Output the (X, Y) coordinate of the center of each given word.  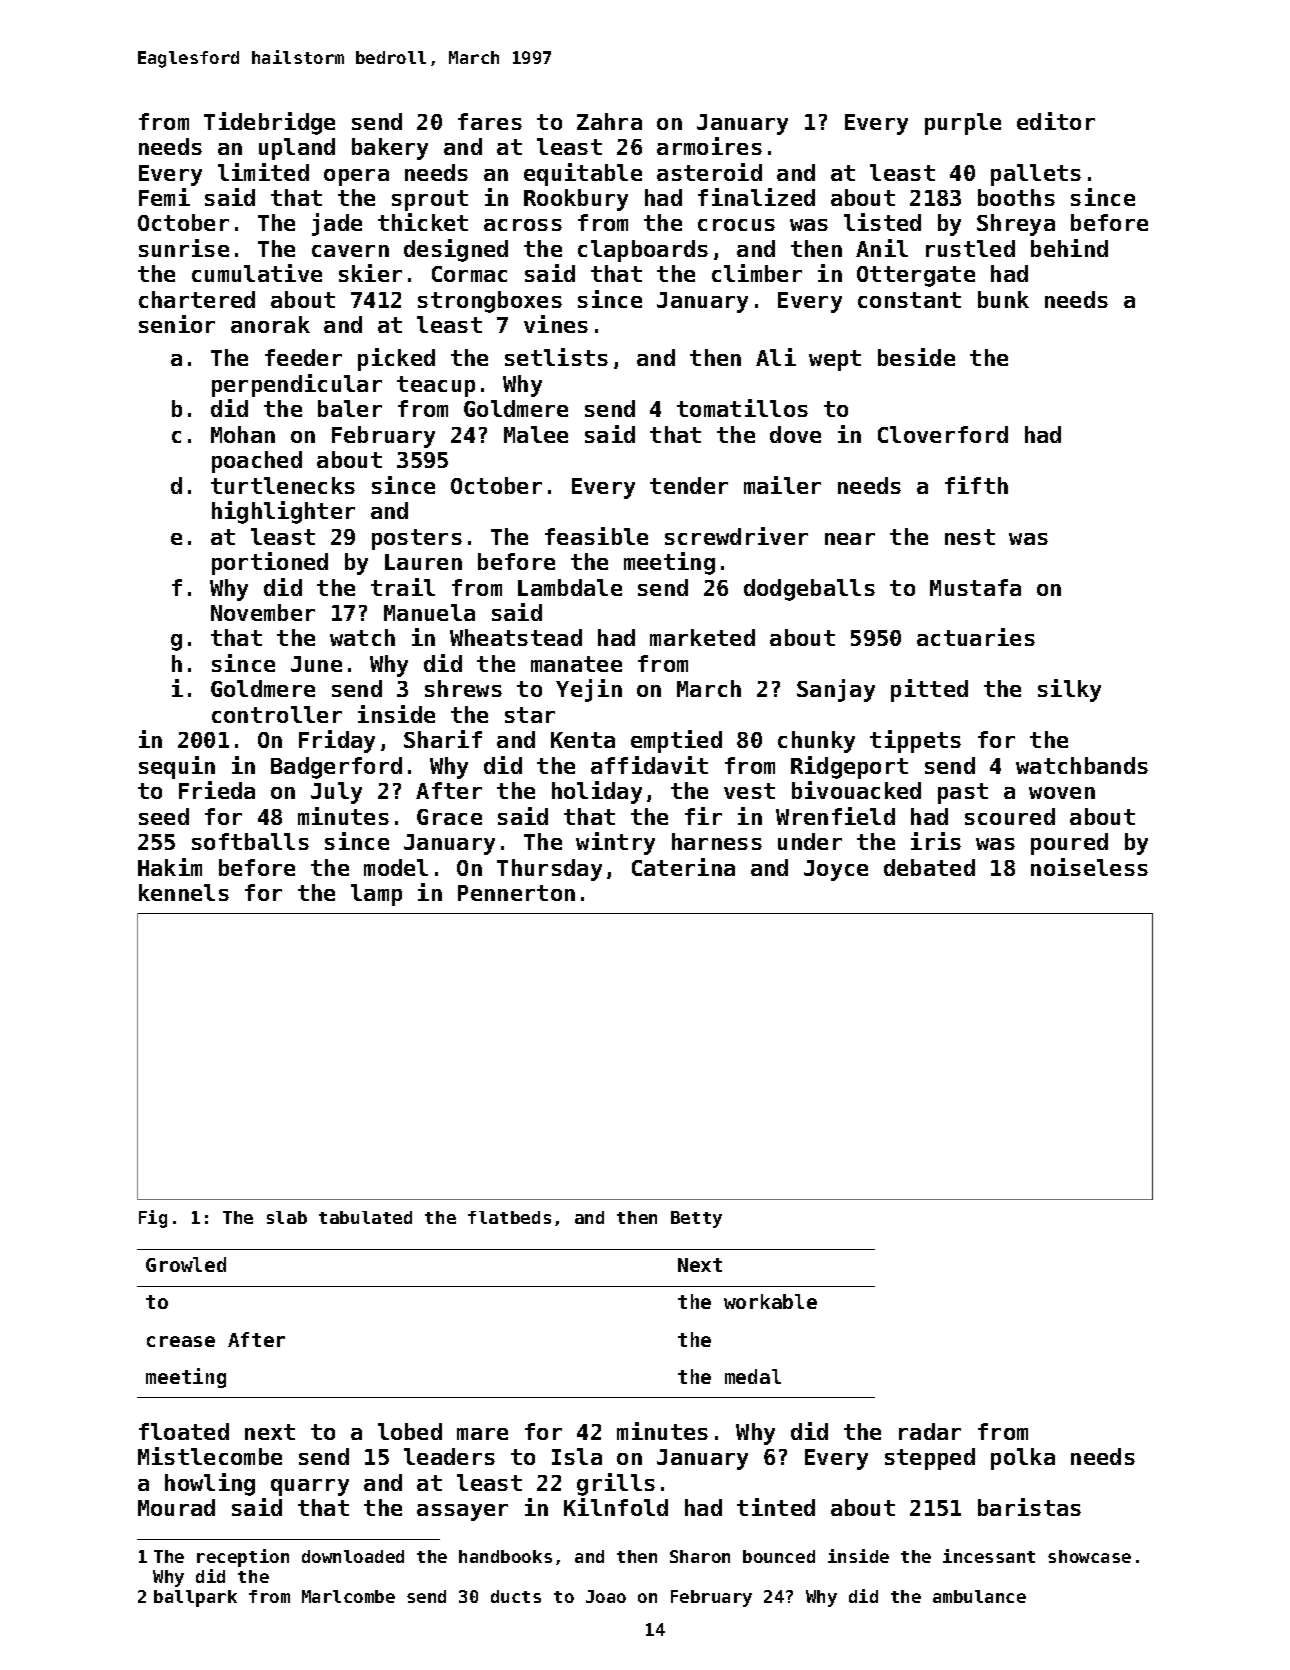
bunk (1003, 299)
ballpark (195, 1598)
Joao (606, 1596)
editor (1056, 121)
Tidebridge (269, 123)
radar (930, 1431)
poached (257, 462)
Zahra (609, 121)
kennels (184, 892)
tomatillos (742, 408)
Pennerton (516, 893)
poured (1069, 844)
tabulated (365, 1217)
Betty (696, 1219)
